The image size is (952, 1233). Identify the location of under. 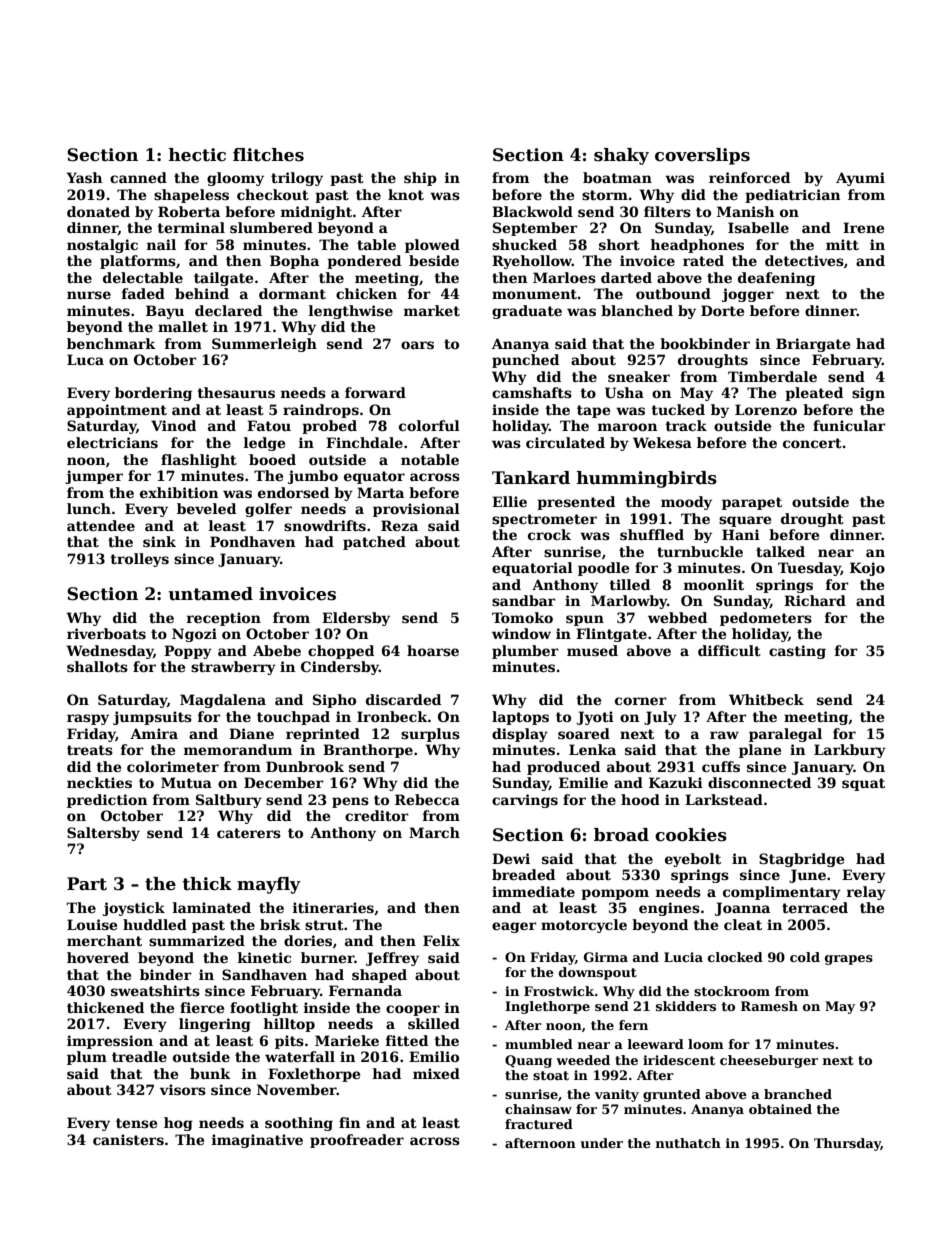
(601, 1143).
